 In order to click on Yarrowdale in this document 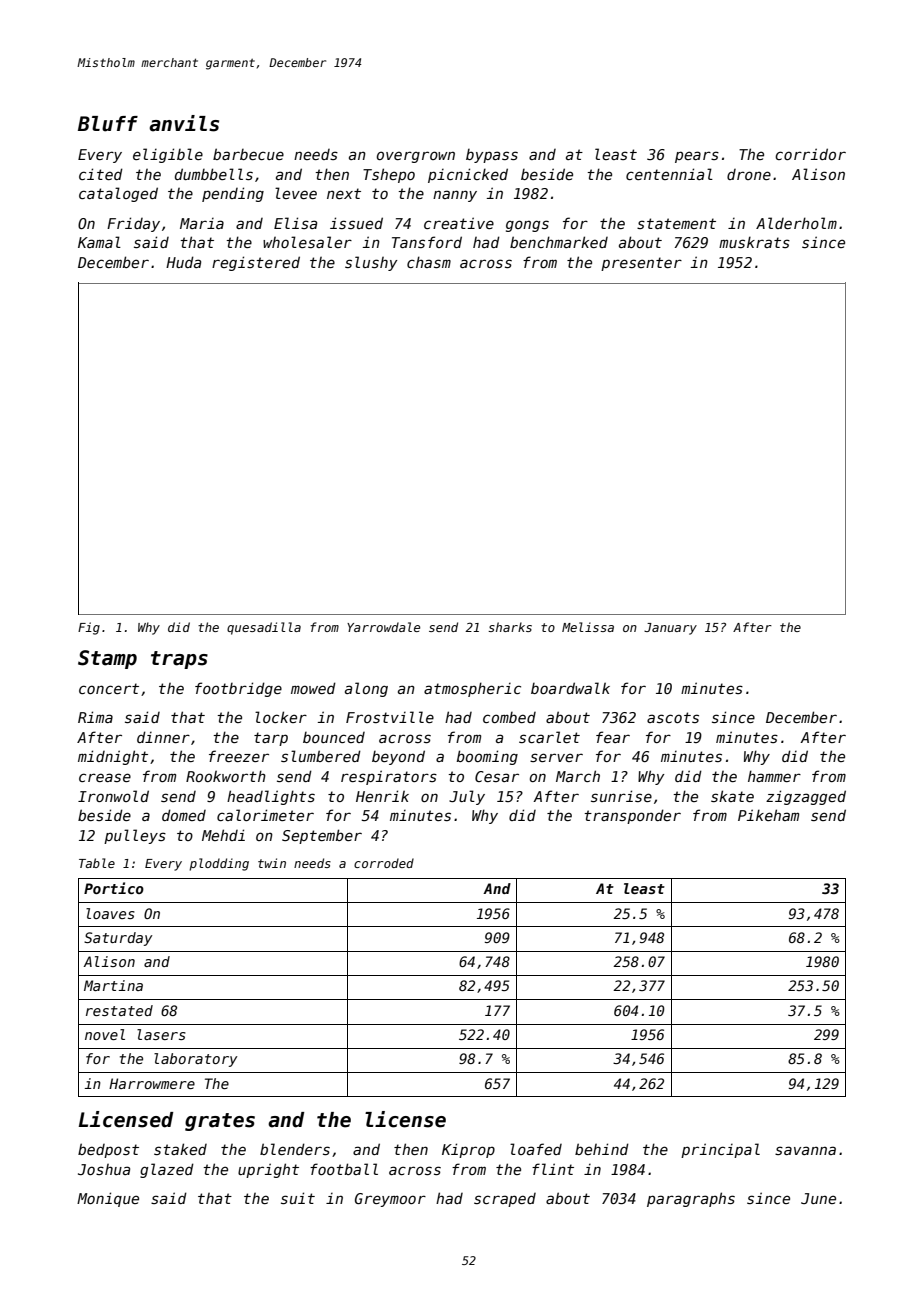, I will do `click(383, 627)`.
